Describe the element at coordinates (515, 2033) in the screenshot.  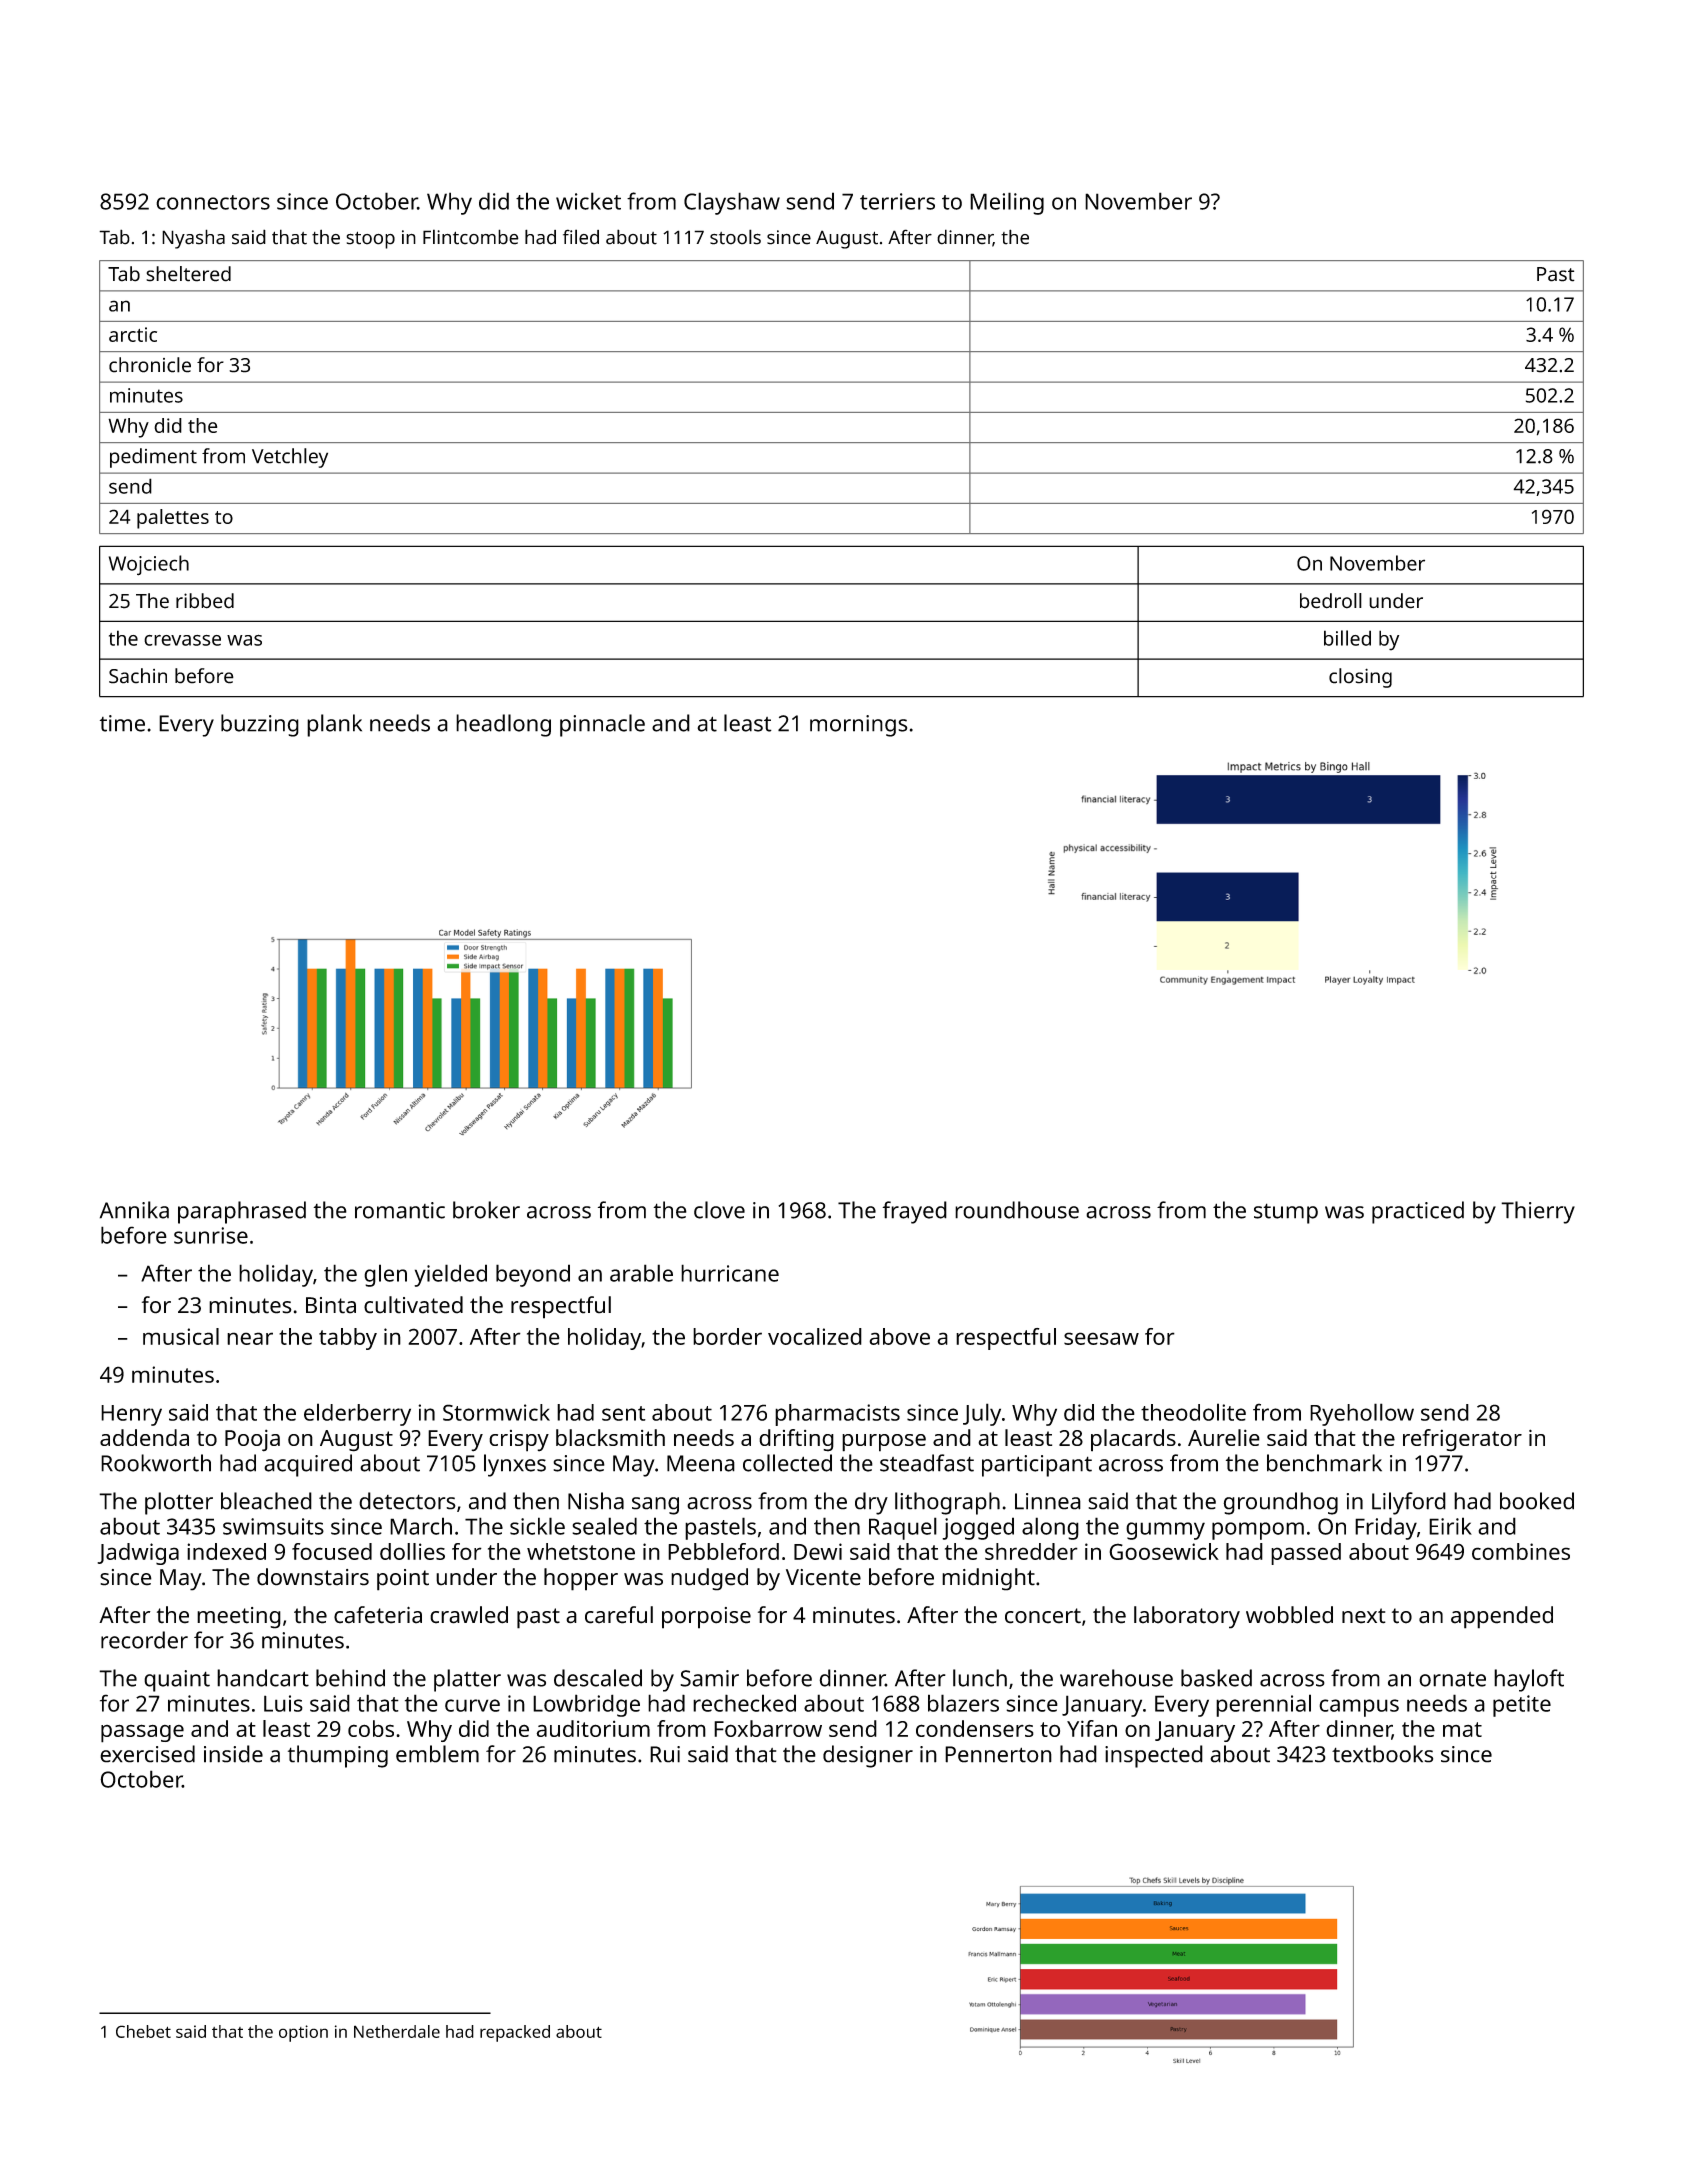
I see `repacked` at that location.
